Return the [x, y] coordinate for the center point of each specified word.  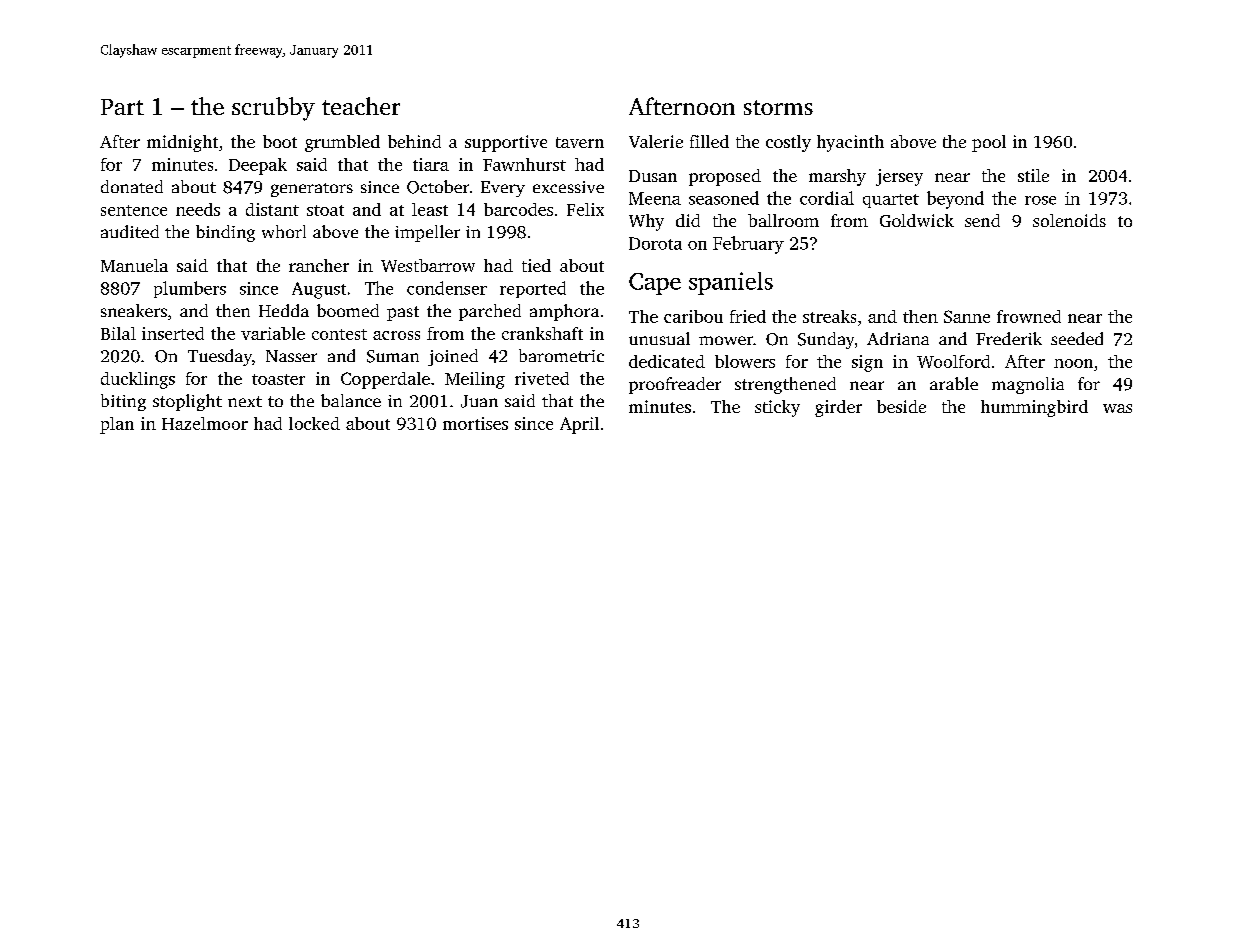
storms [778, 107]
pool [989, 143]
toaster [278, 379]
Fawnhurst [524, 164]
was [1117, 408]
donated [132, 186]
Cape [655, 284]
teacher [361, 106]
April [579, 425]
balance [351, 400]
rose [1040, 200]
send [982, 220]
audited [130, 231]
